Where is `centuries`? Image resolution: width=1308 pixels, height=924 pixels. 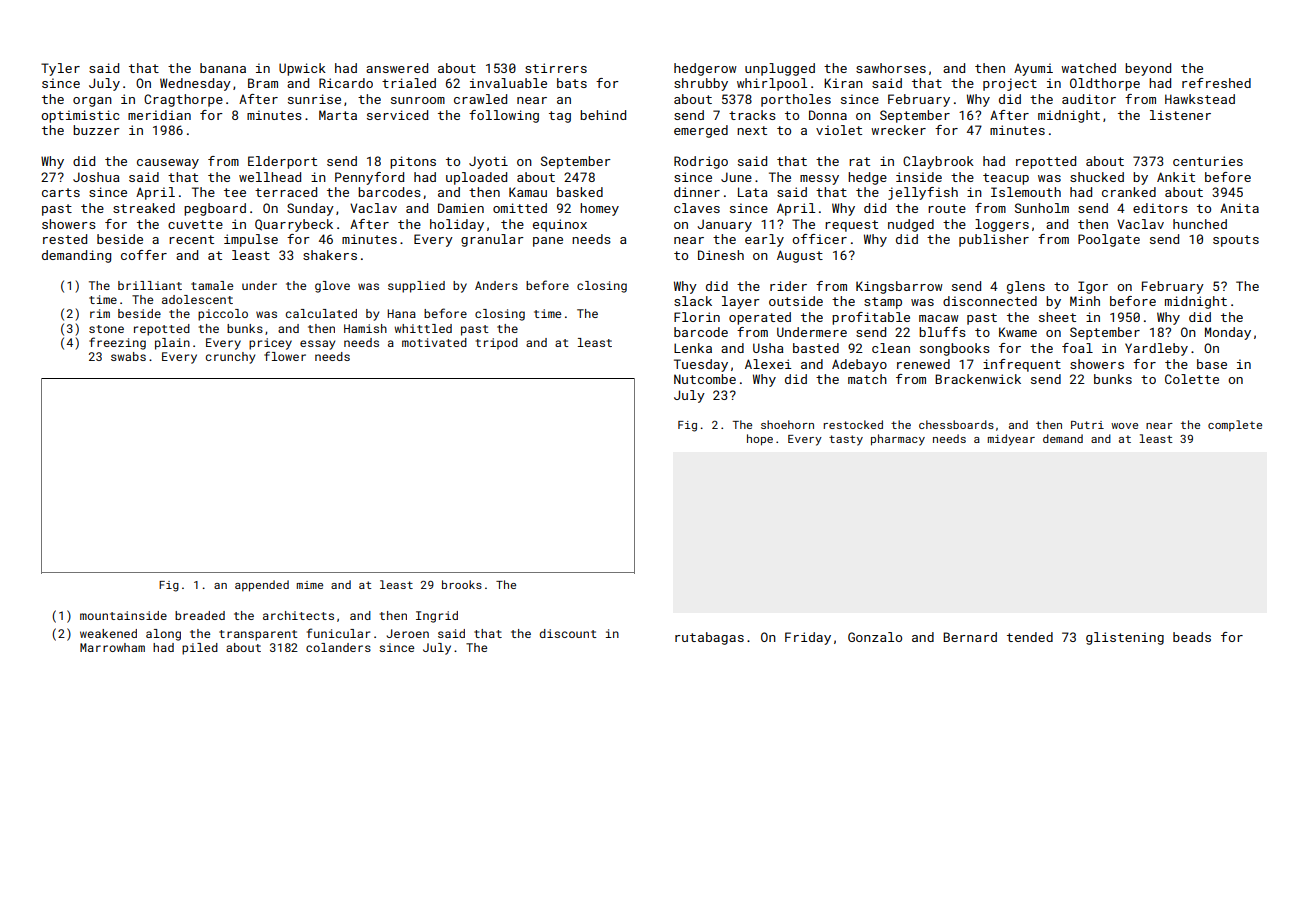 centuries is located at coordinates (1208, 161).
